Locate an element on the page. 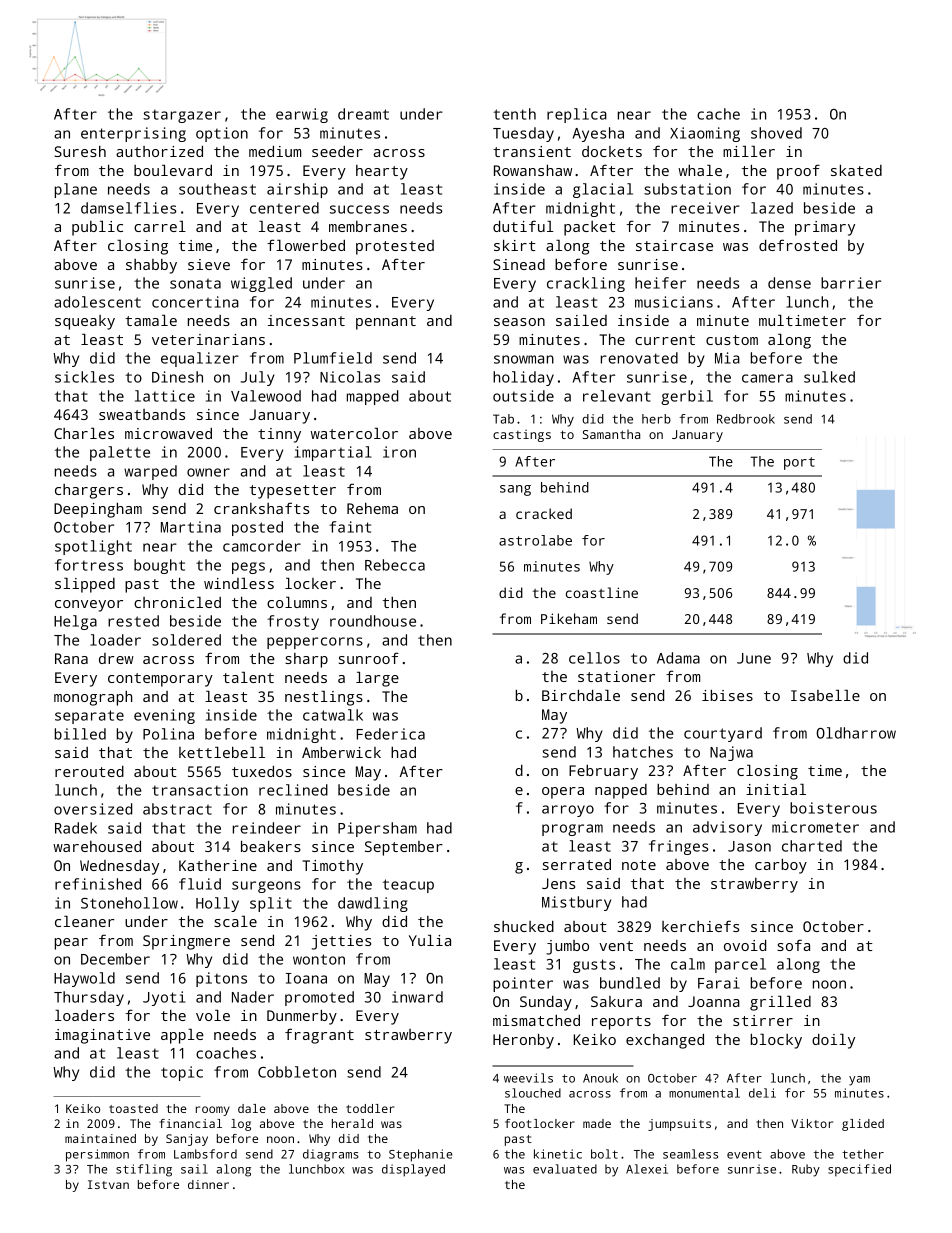 The width and height of the page is (952, 1233). cache is located at coordinates (718, 114).
